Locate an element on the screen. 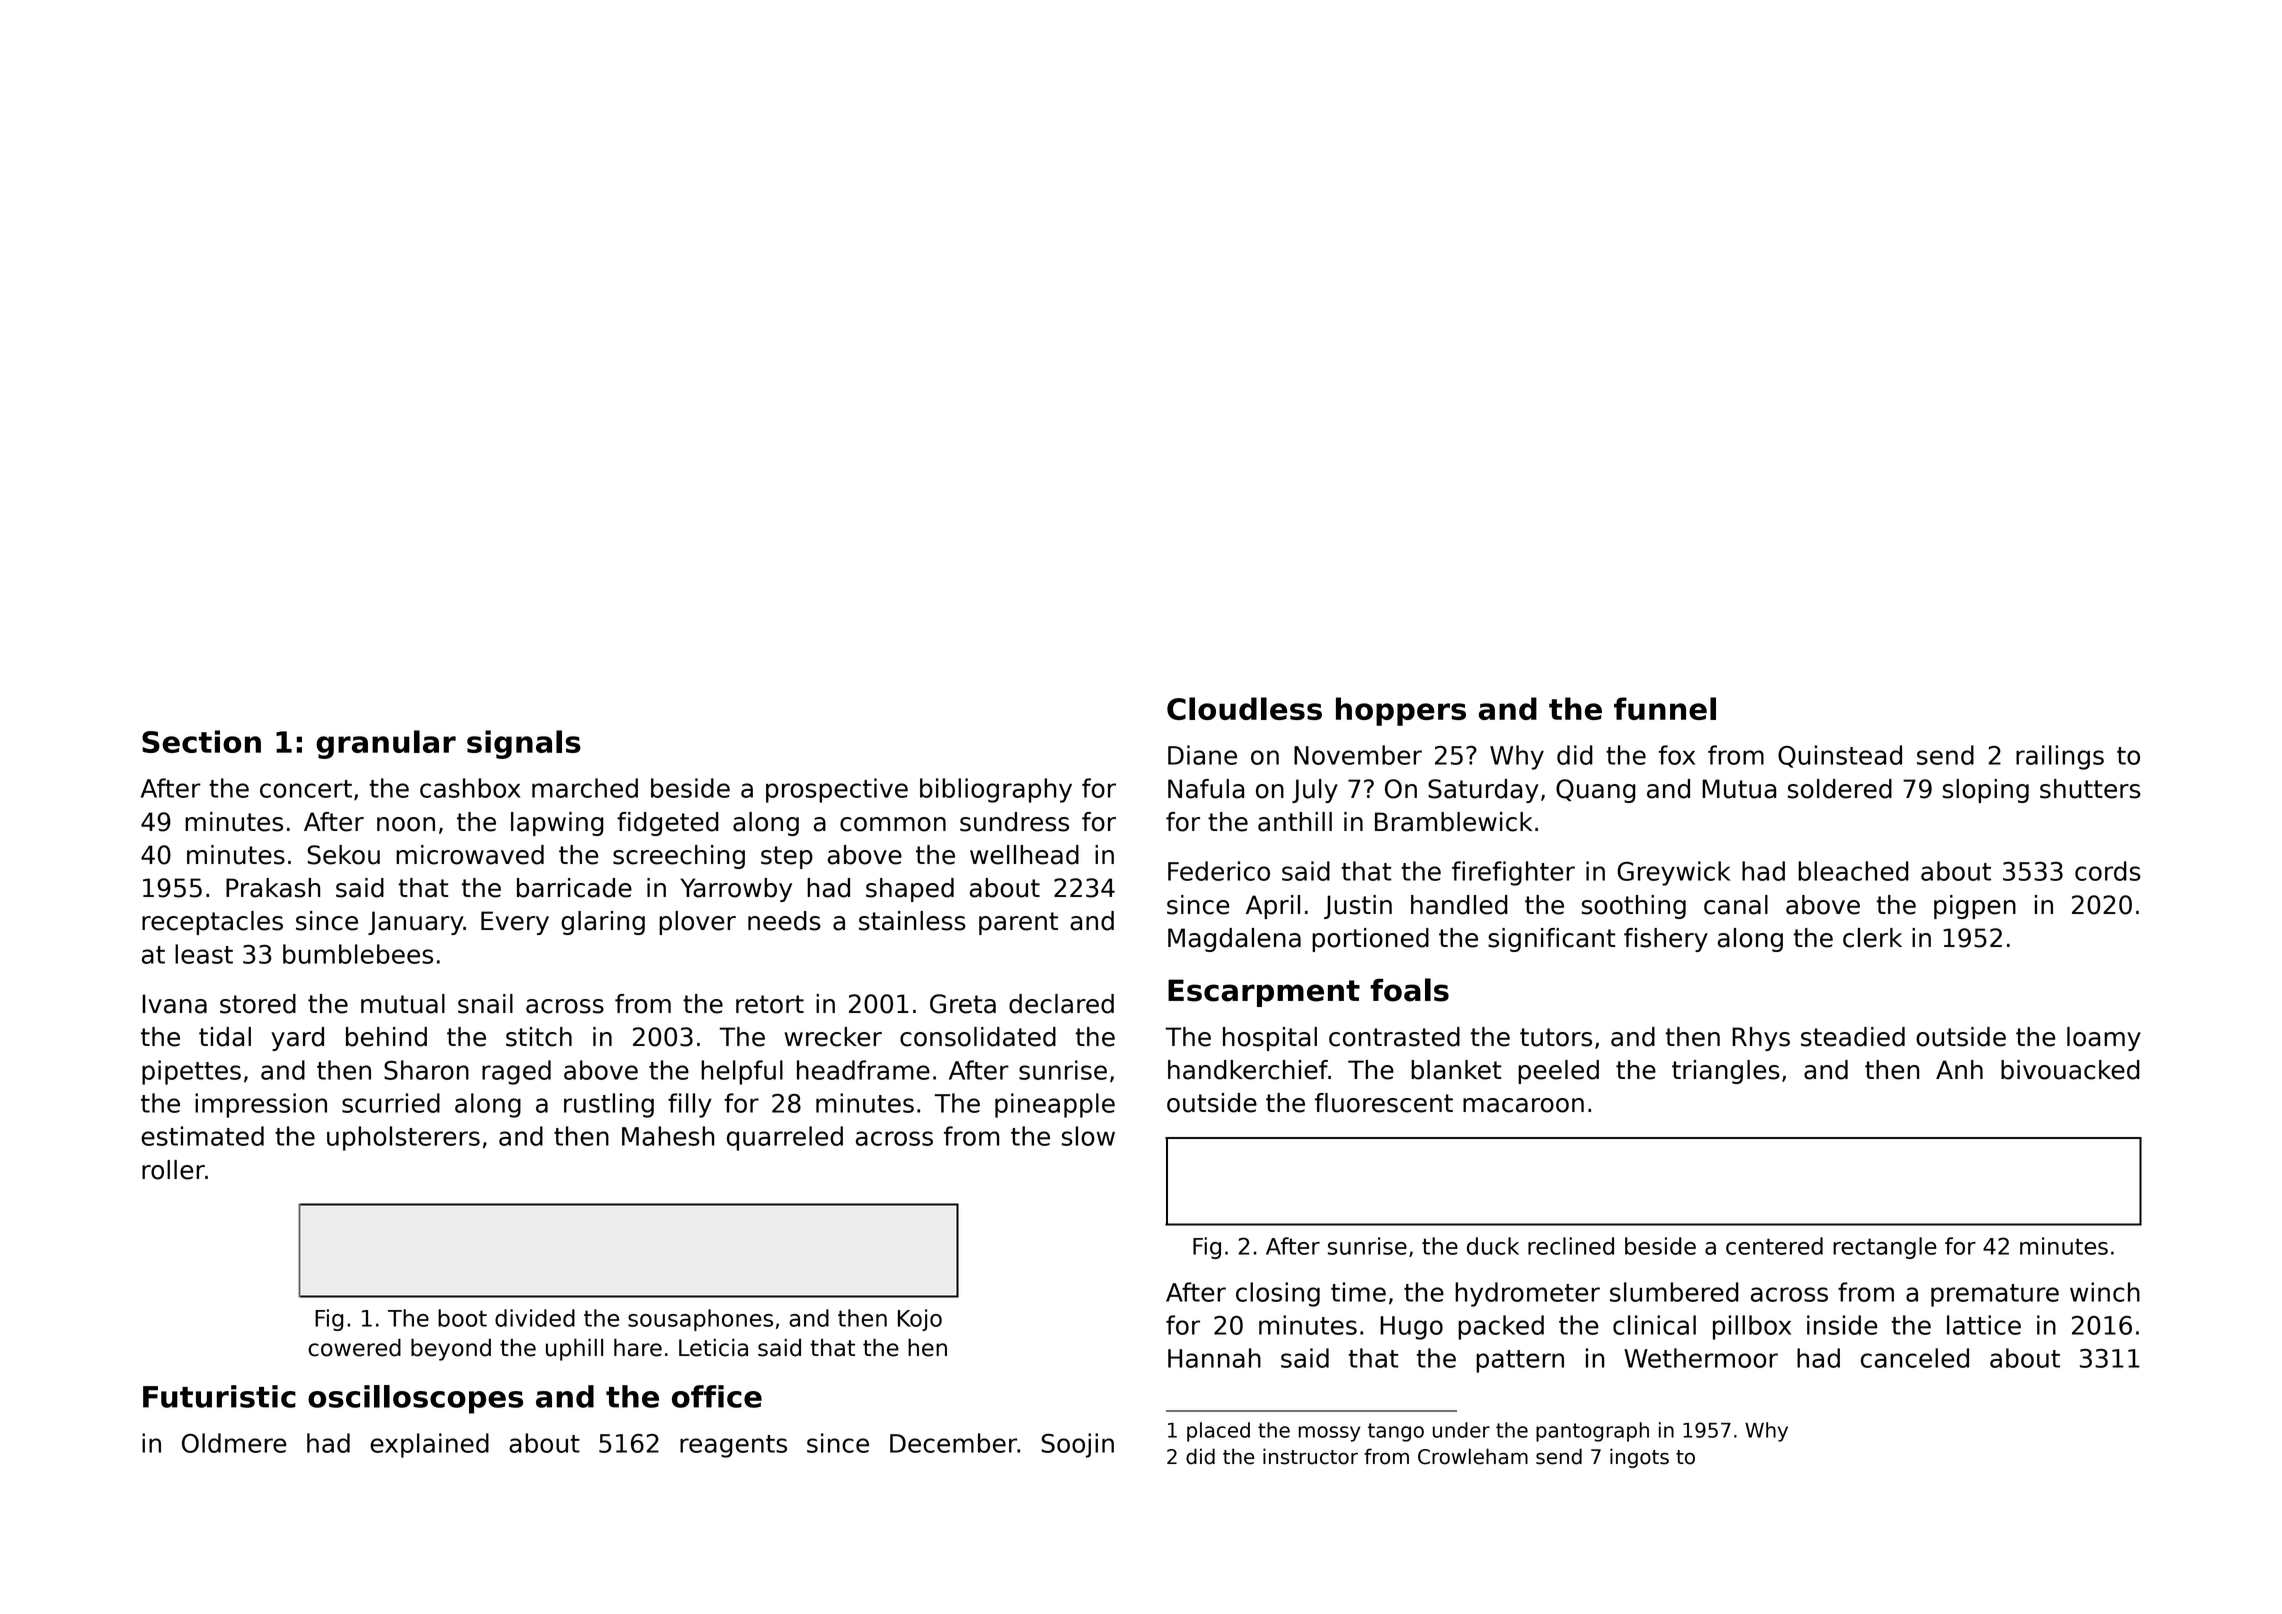 This screenshot has height=1614, width=2282. November is located at coordinates (1358, 755).
